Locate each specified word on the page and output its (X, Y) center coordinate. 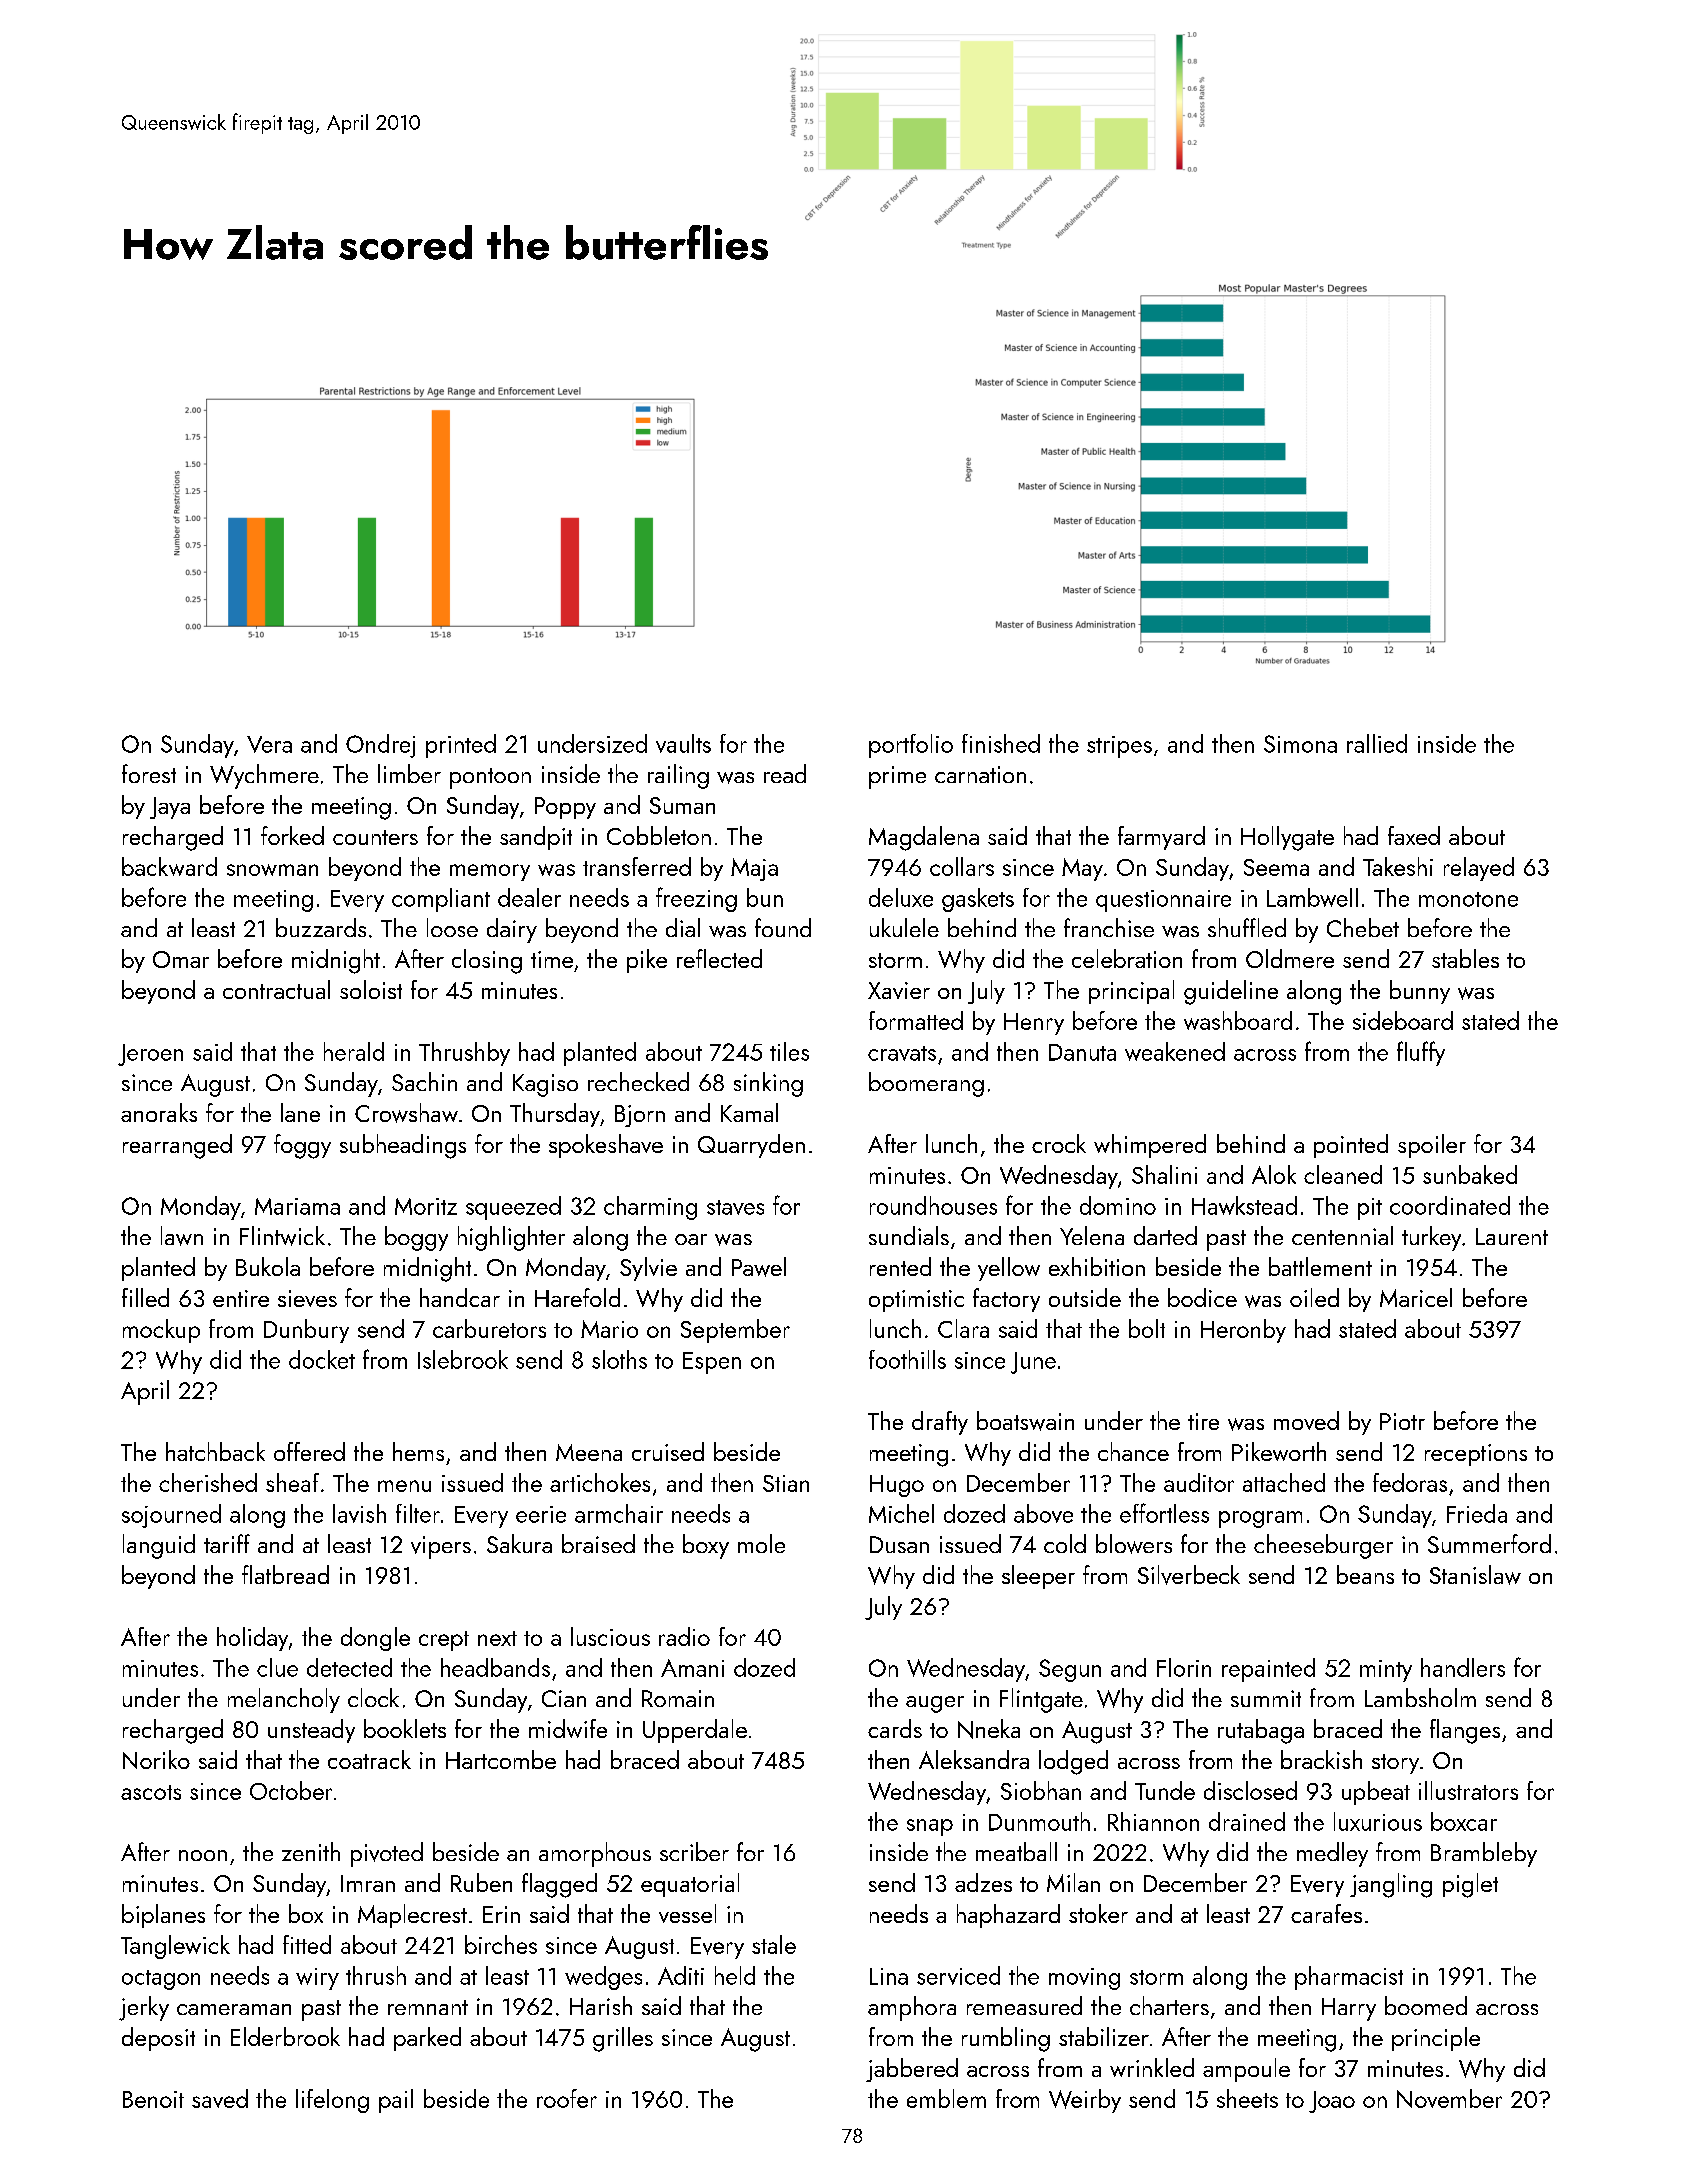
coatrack (369, 1759)
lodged (1073, 1762)
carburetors (489, 1328)
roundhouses (933, 1205)
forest (149, 773)
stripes (1119, 747)
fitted (307, 1944)
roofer (567, 2098)
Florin (1184, 1667)
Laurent (1512, 1236)
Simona (1300, 744)
